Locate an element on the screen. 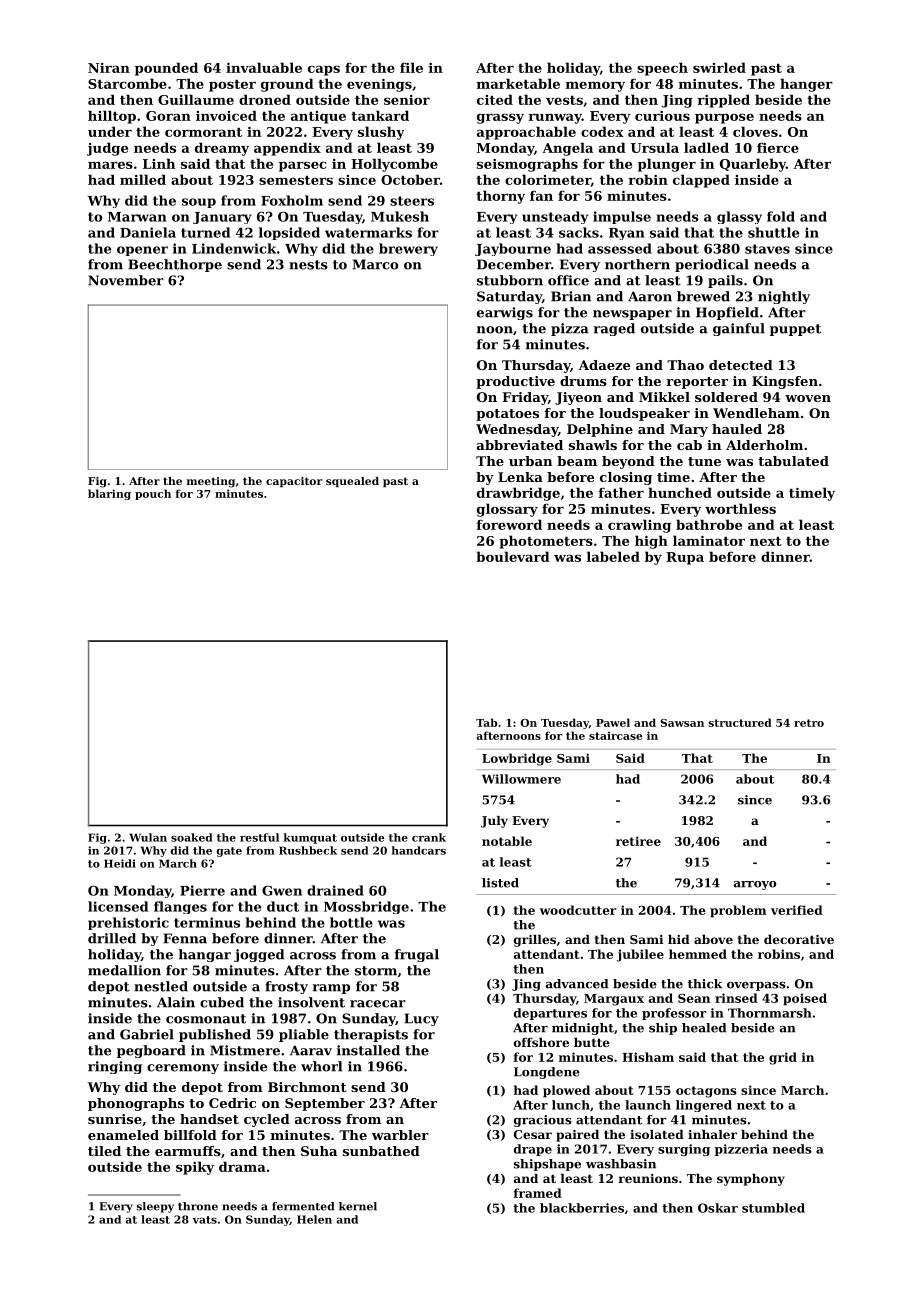 The image size is (924, 1308). vats is located at coordinates (205, 1220).
